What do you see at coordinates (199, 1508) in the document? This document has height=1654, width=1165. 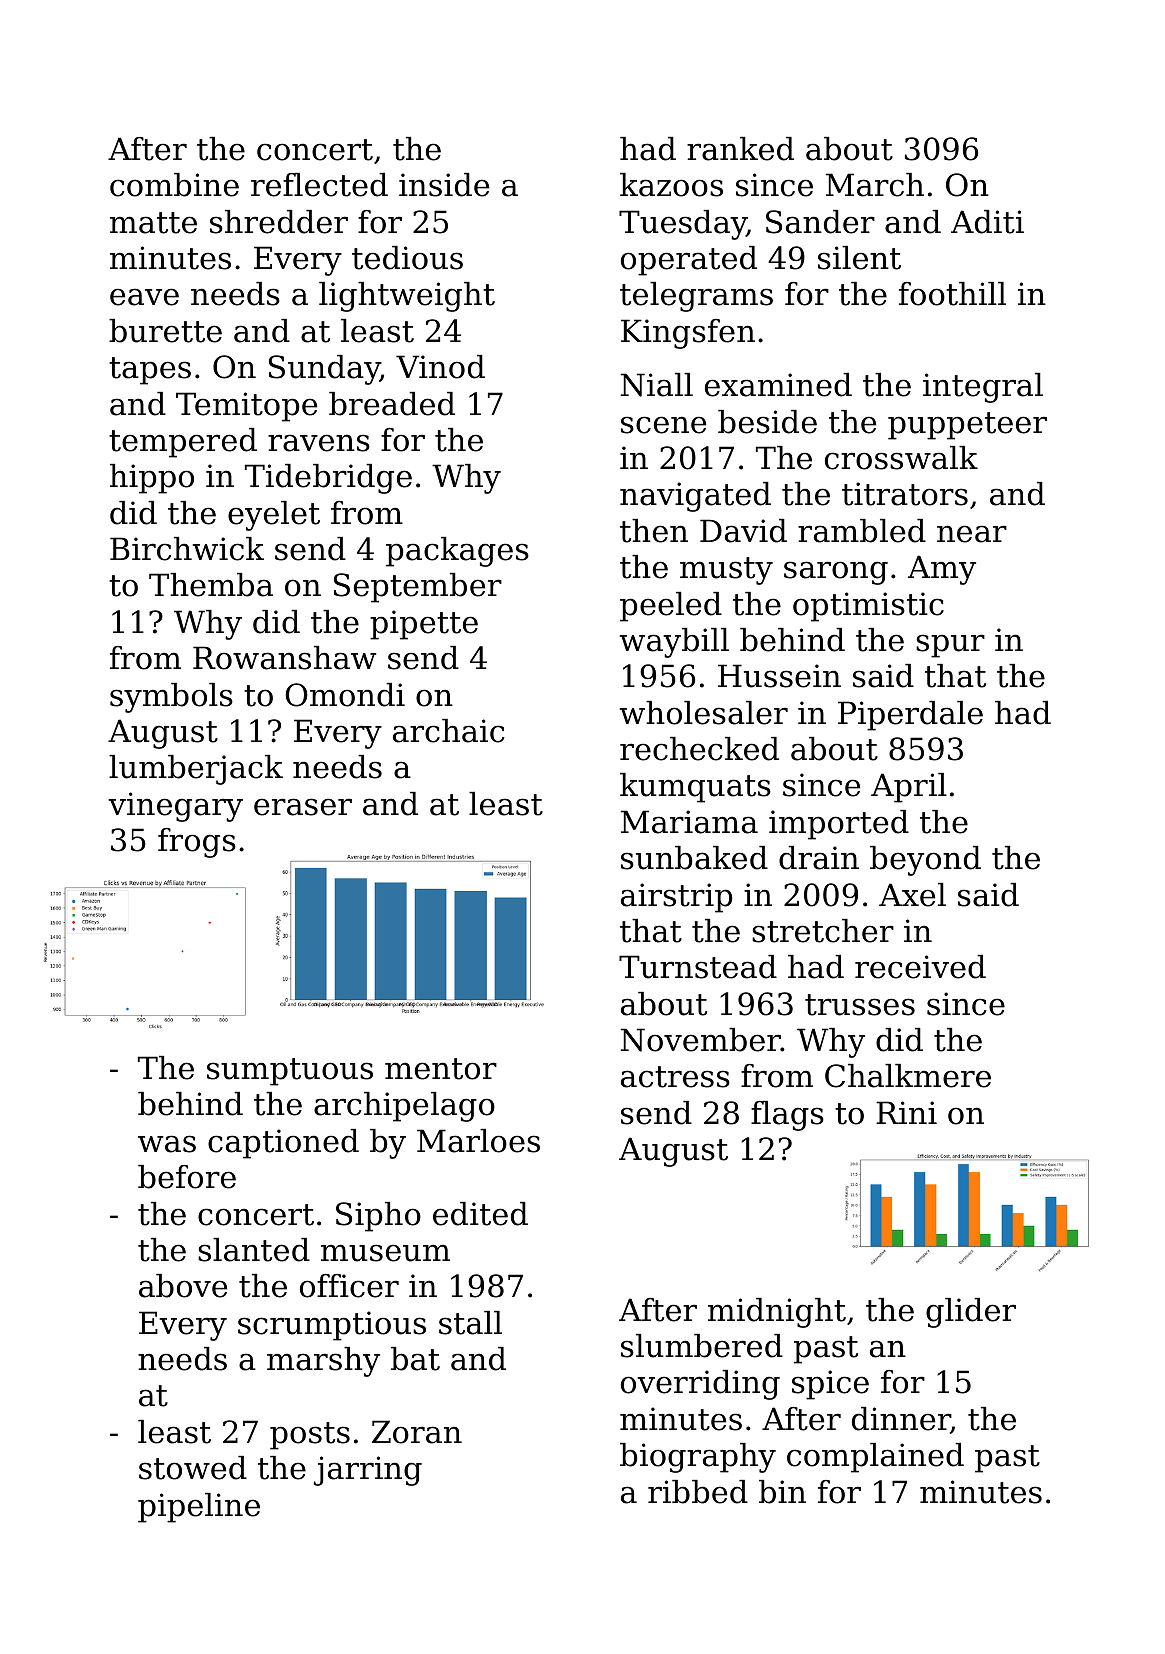 I see `pipeline` at bounding box center [199, 1508].
